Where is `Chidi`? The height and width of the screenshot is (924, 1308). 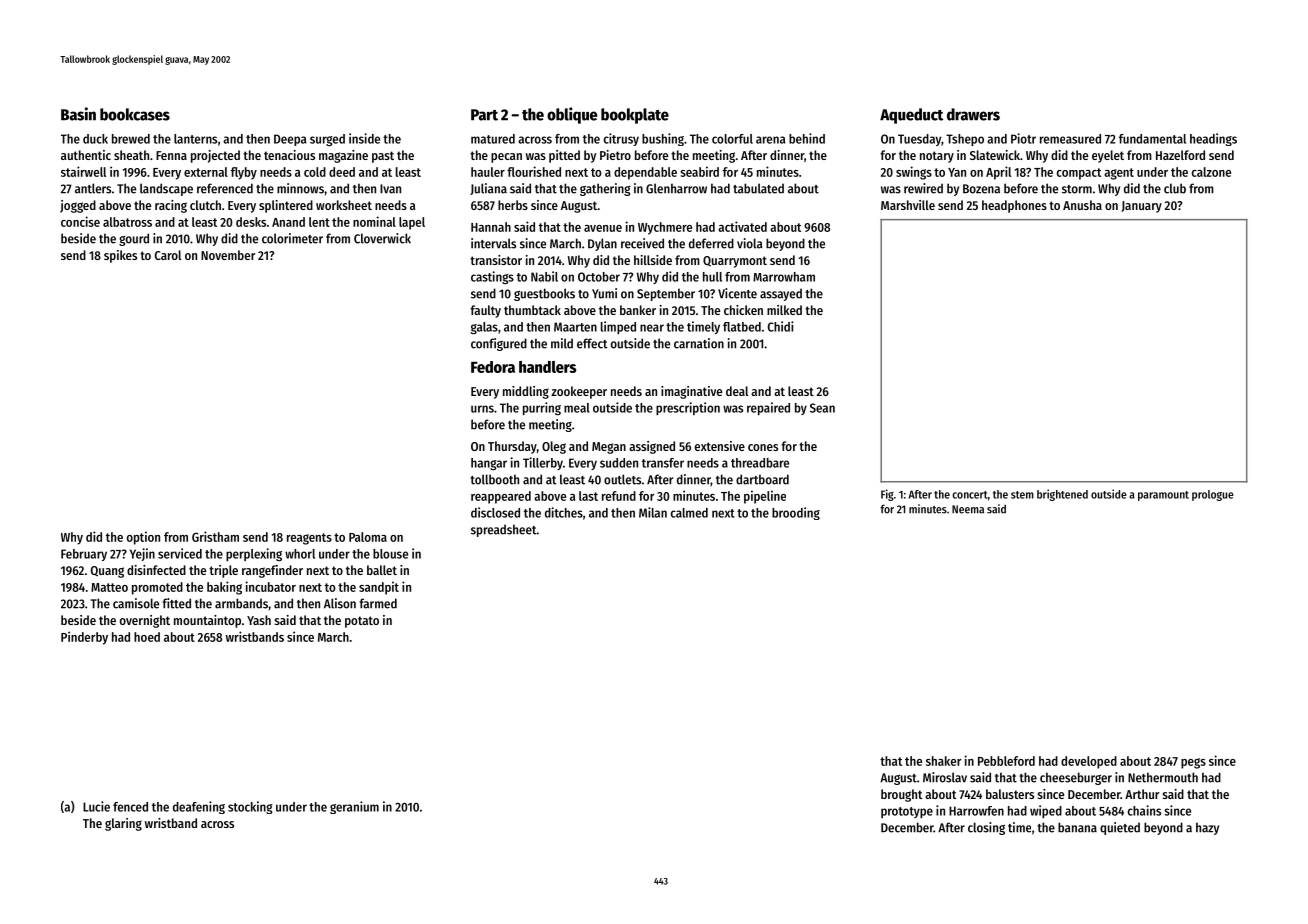
Chidi is located at coordinates (781, 326).
